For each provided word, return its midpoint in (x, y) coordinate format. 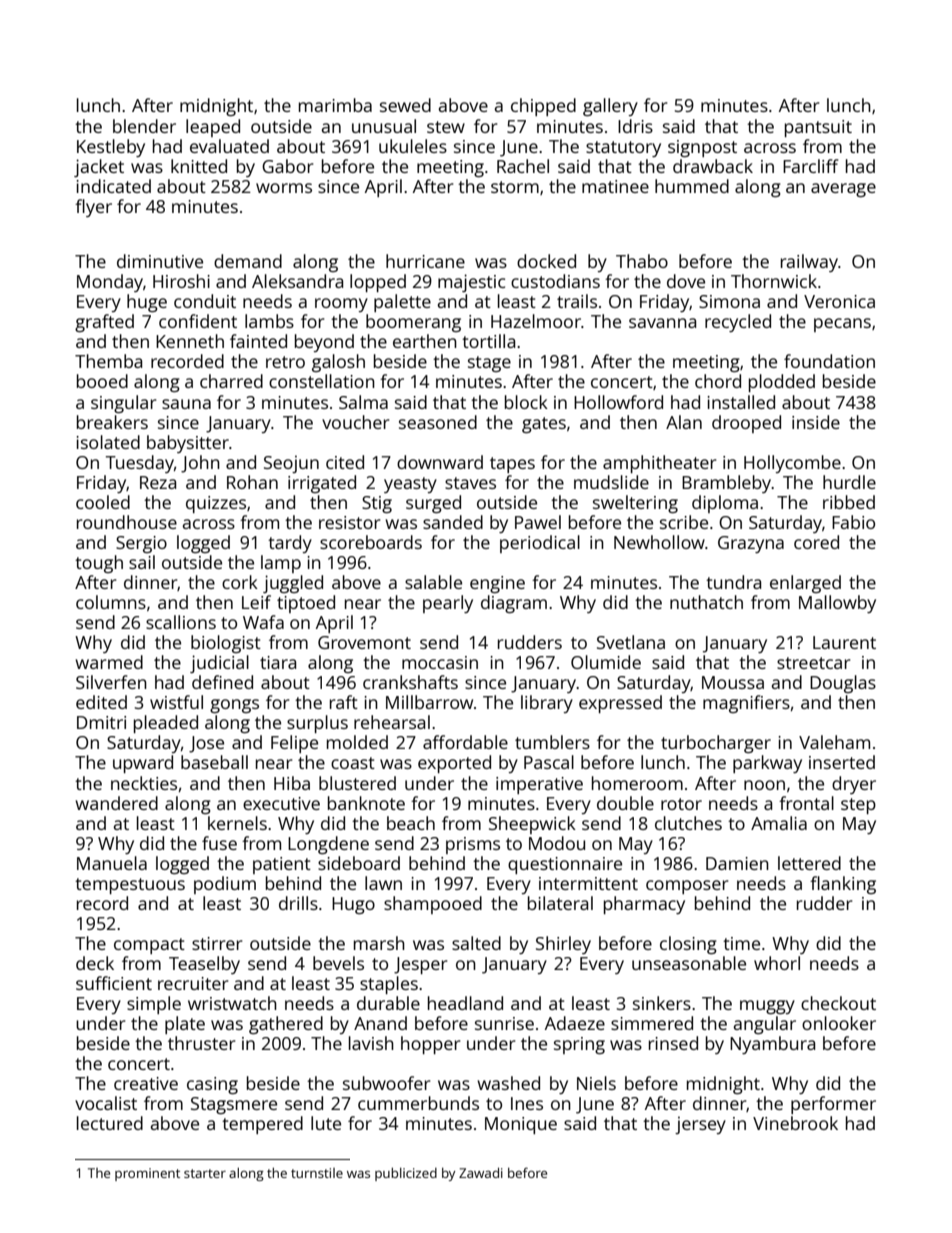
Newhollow (659, 542)
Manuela (112, 863)
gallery (610, 107)
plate (185, 1025)
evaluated (229, 146)
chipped (543, 107)
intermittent (588, 883)
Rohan (252, 482)
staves (470, 483)
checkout (838, 1003)
